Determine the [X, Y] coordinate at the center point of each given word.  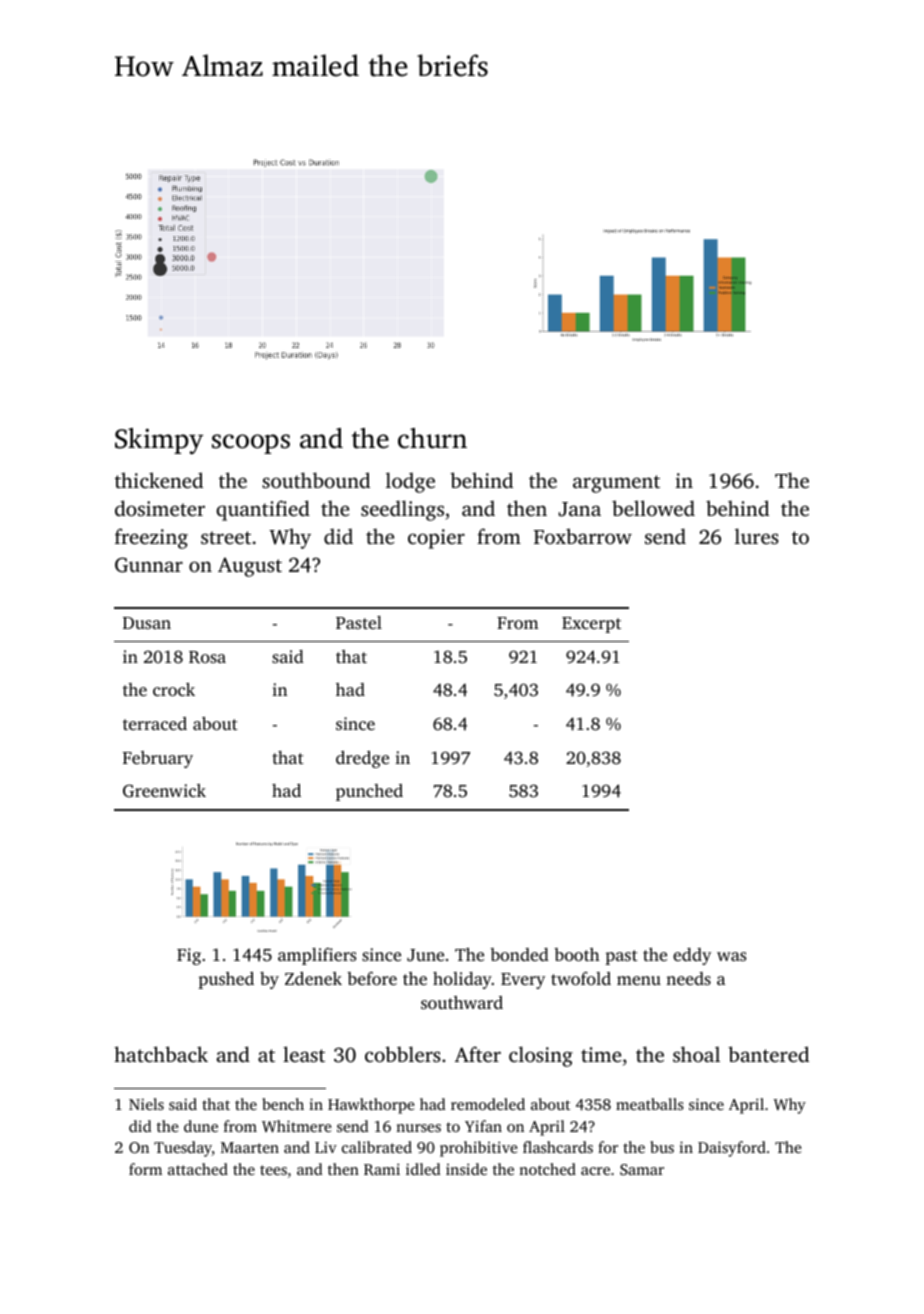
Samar [642, 1169]
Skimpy [159, 441]
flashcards [558, 1147]
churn [432, 438]
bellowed [653, 508]
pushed [226, 980]
